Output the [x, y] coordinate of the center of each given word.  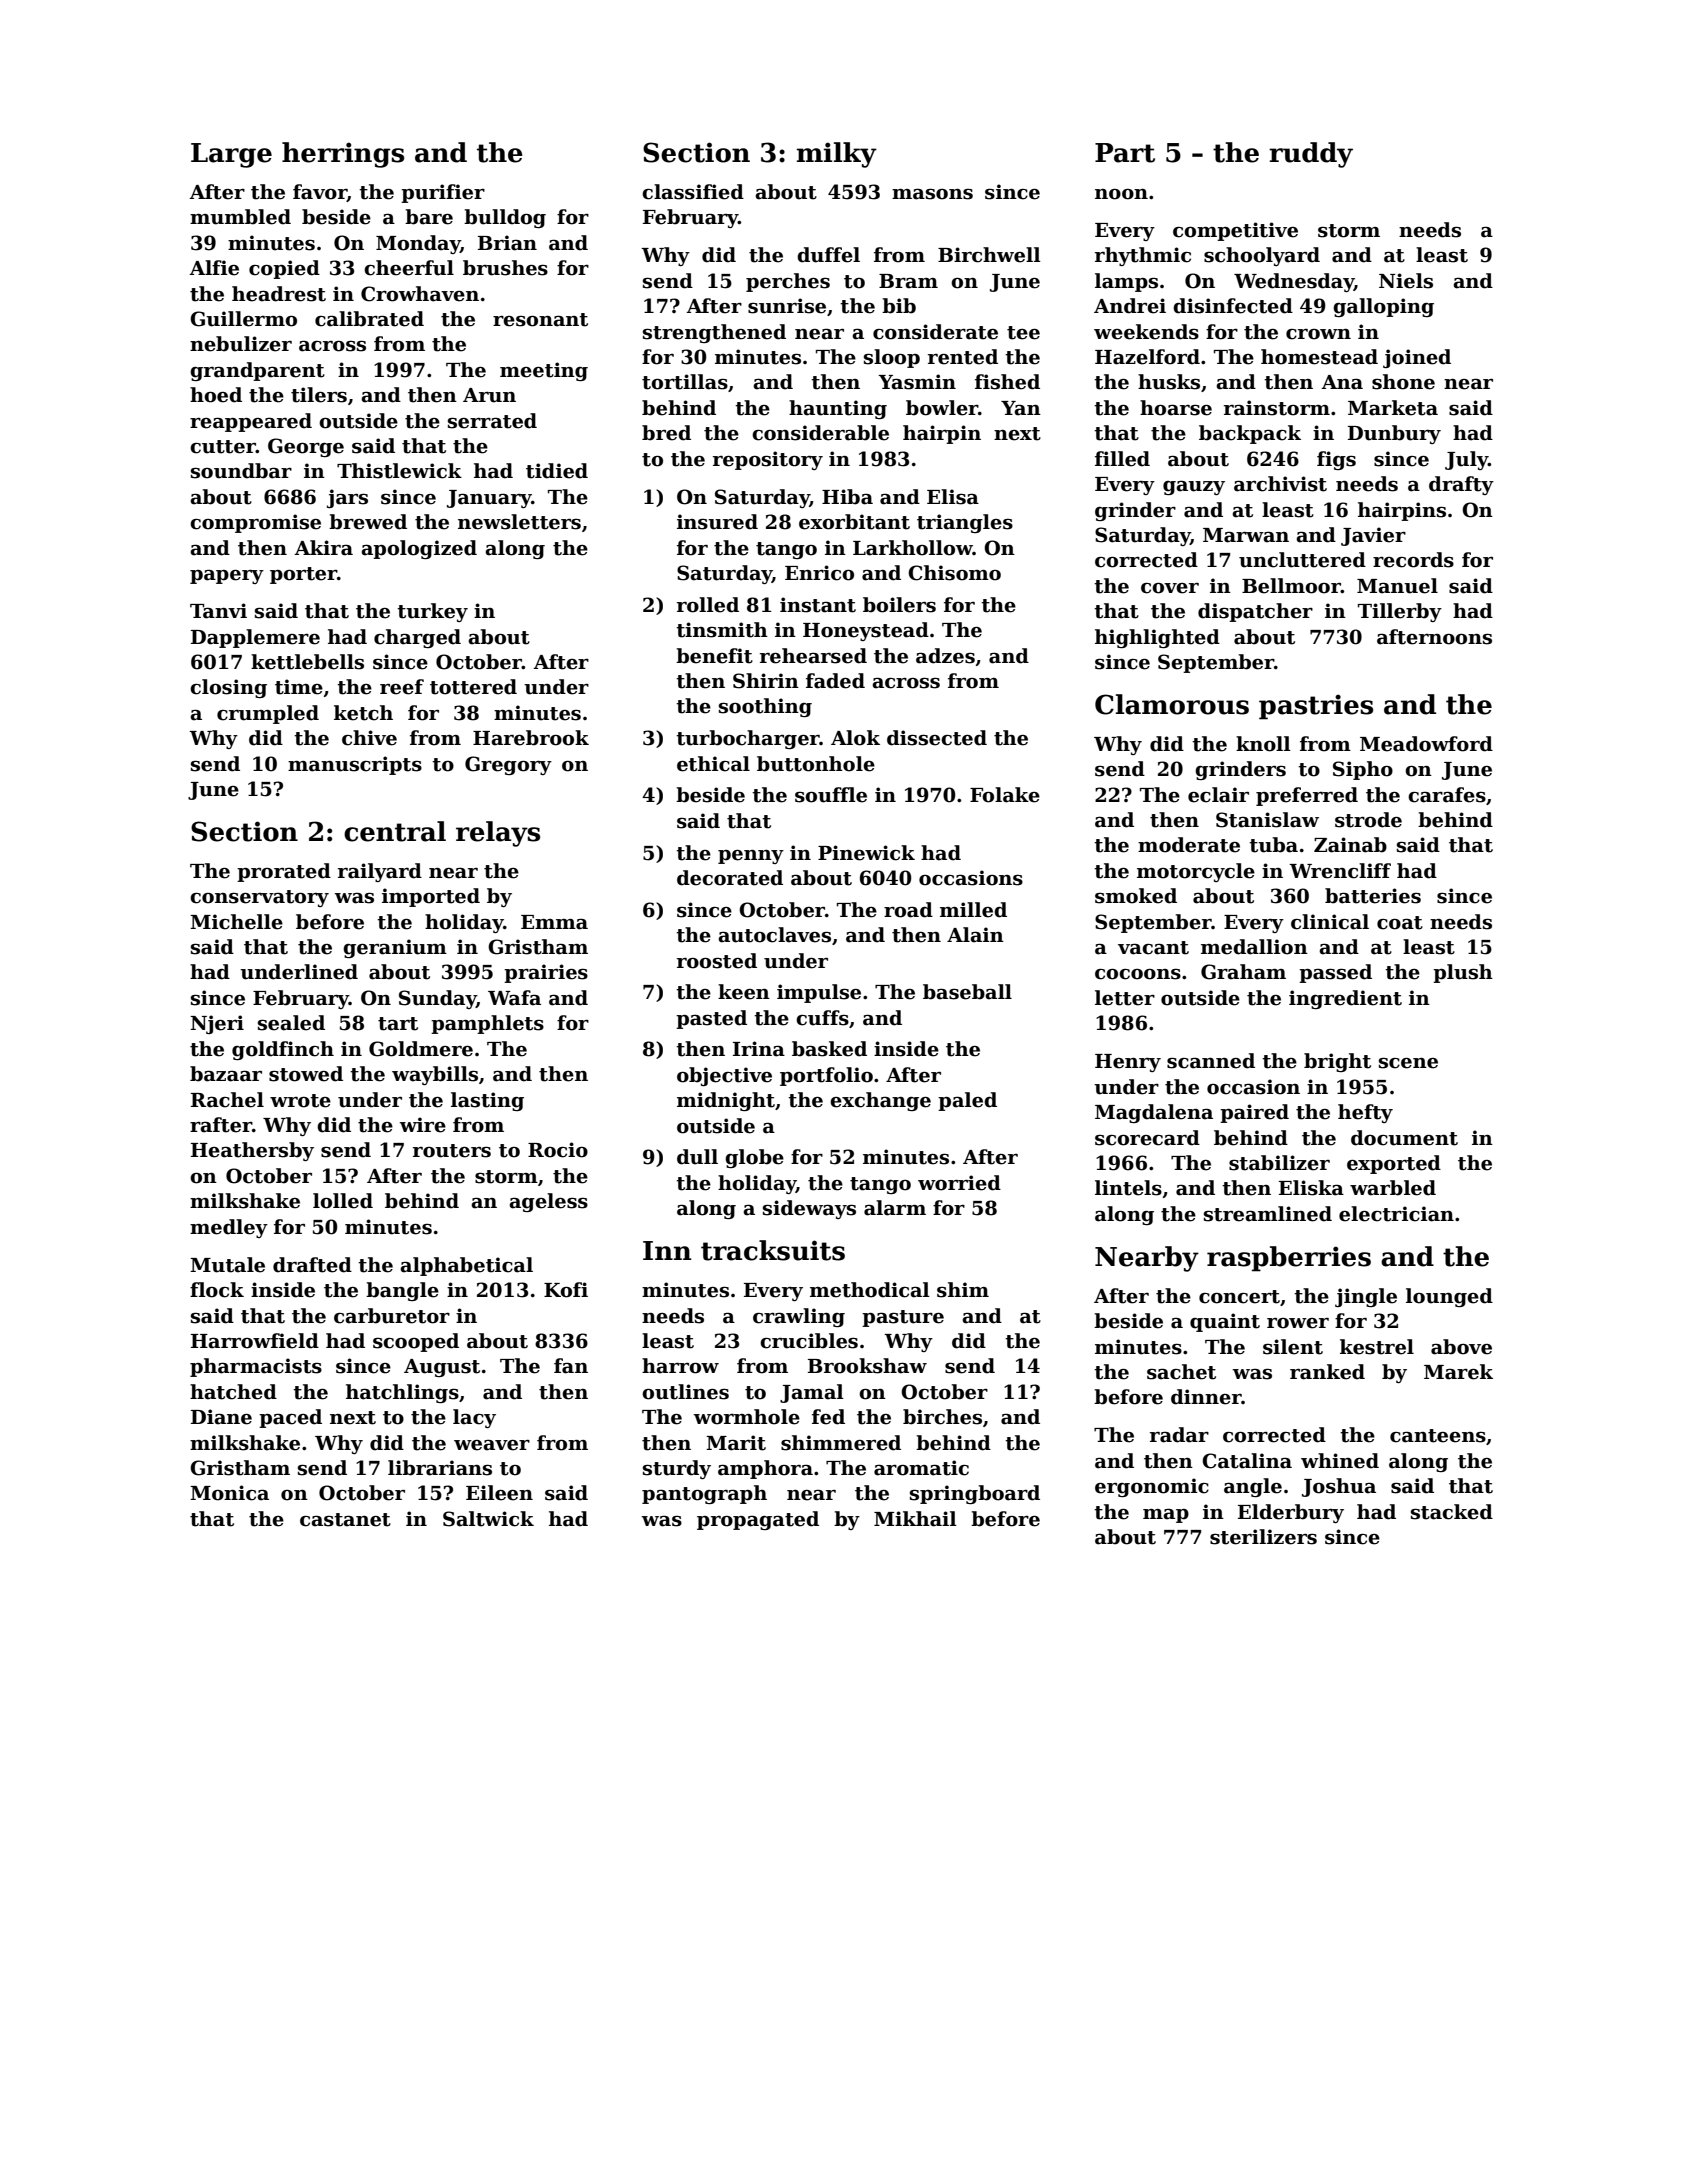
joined [1417, 358]
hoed [216, 395]
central [395, 831]
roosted [717, 961]
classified [693, 192]
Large [231, 155]
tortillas [685, 382]
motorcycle [1196, 872]
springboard [975, 1494]
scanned [1211, 1061]
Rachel [227, 1100]
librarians [440, 1468]
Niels [1406, 281]
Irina [759, 1049]
